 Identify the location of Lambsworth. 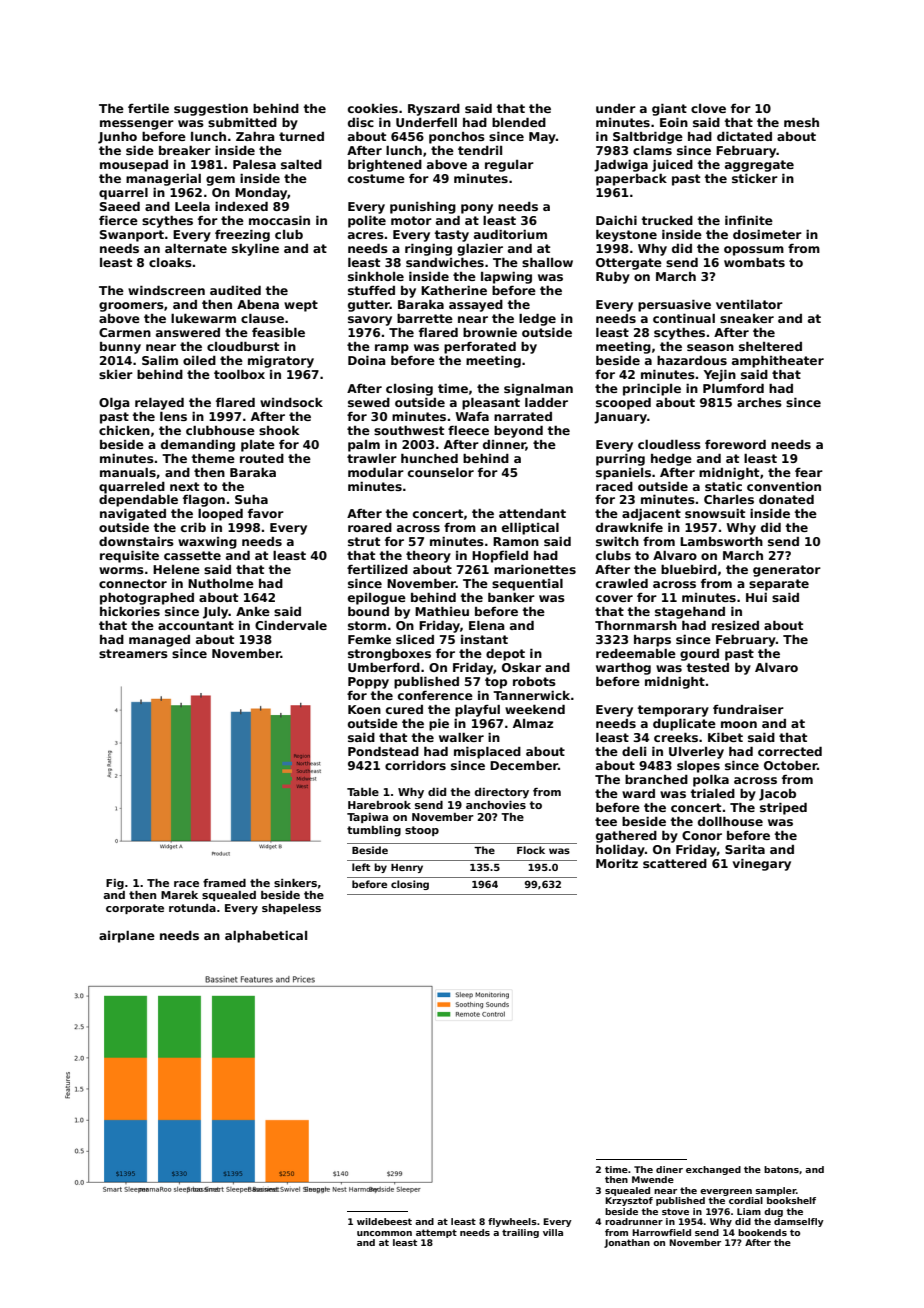
(721, 541).
